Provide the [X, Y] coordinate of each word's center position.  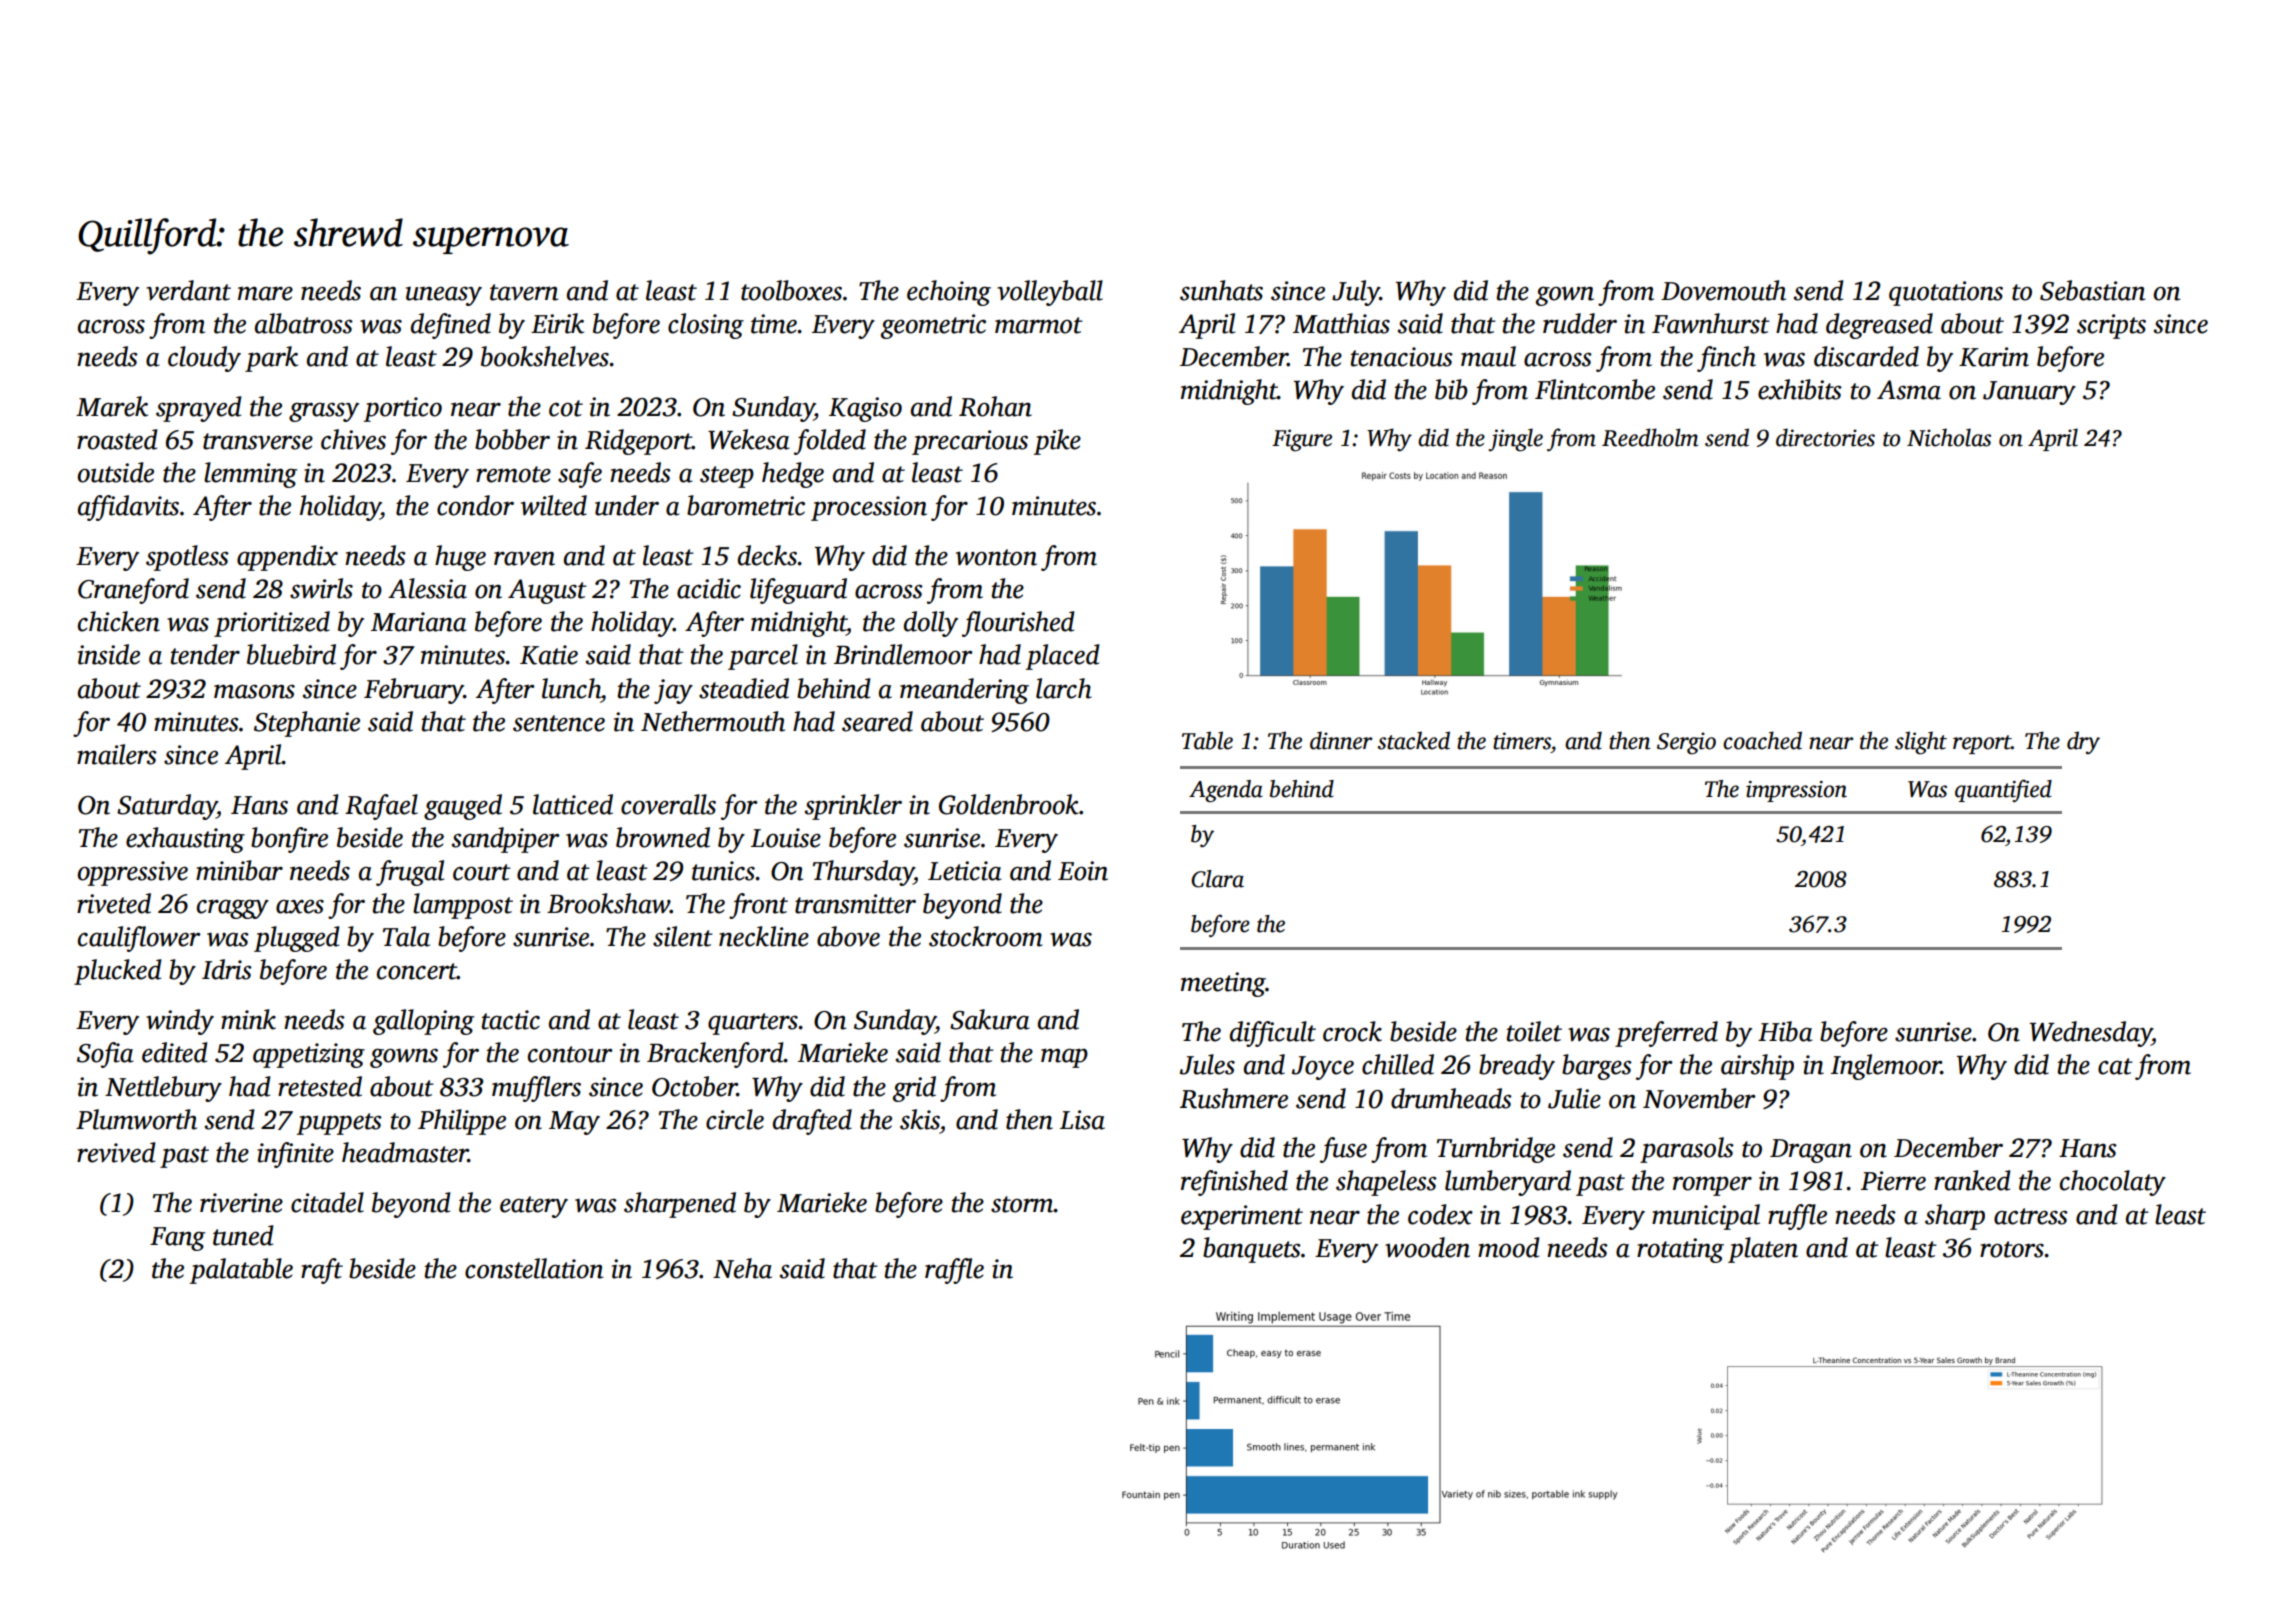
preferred [1666, 1034]
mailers [117, 754]
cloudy [204, 359]
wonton [996, 557]
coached [1762, 740]
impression [1796, 791]
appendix [287, 558]
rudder [1580, 323]
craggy [233, 909]
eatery [534, 1207]
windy [180, 1022]
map [1064, 1058]
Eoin [1083, 871]
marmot [1039, 325]
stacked [1414, 740]
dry [2083, 743]
